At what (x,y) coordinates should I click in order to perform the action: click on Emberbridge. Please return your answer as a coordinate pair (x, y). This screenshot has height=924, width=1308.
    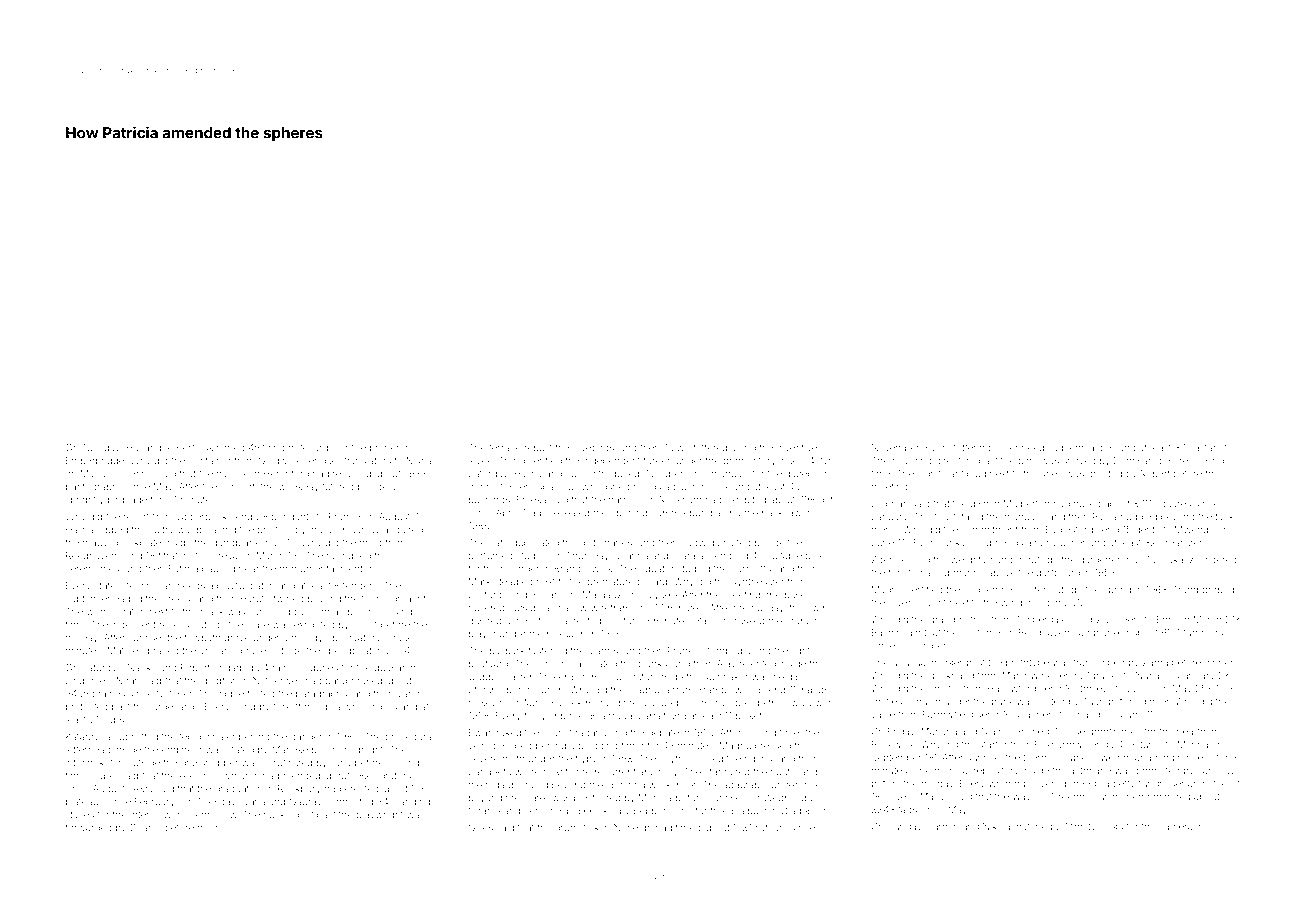
    Looking at the image, I should click on (95, 462).
